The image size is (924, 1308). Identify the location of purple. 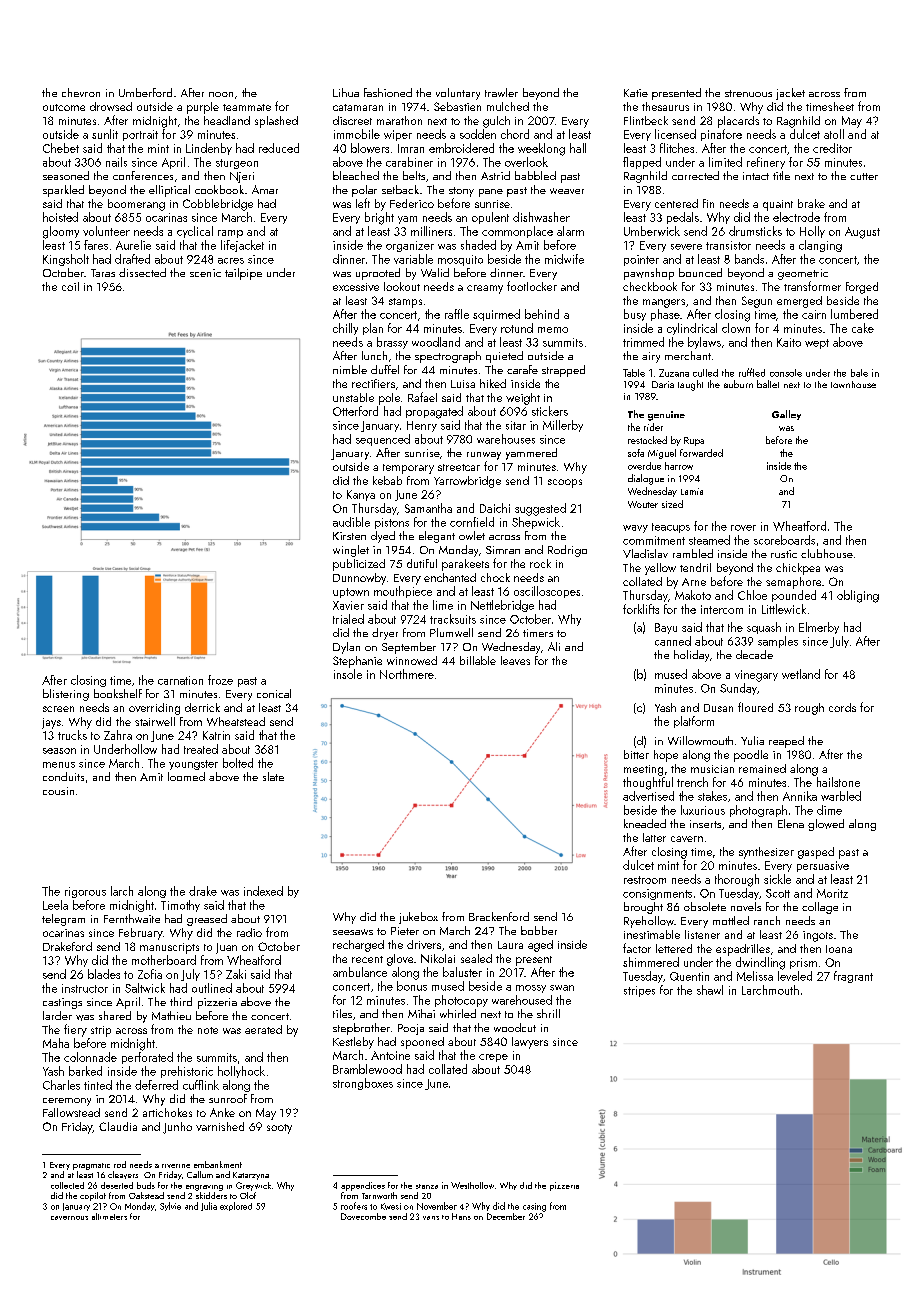
(203, 108).
